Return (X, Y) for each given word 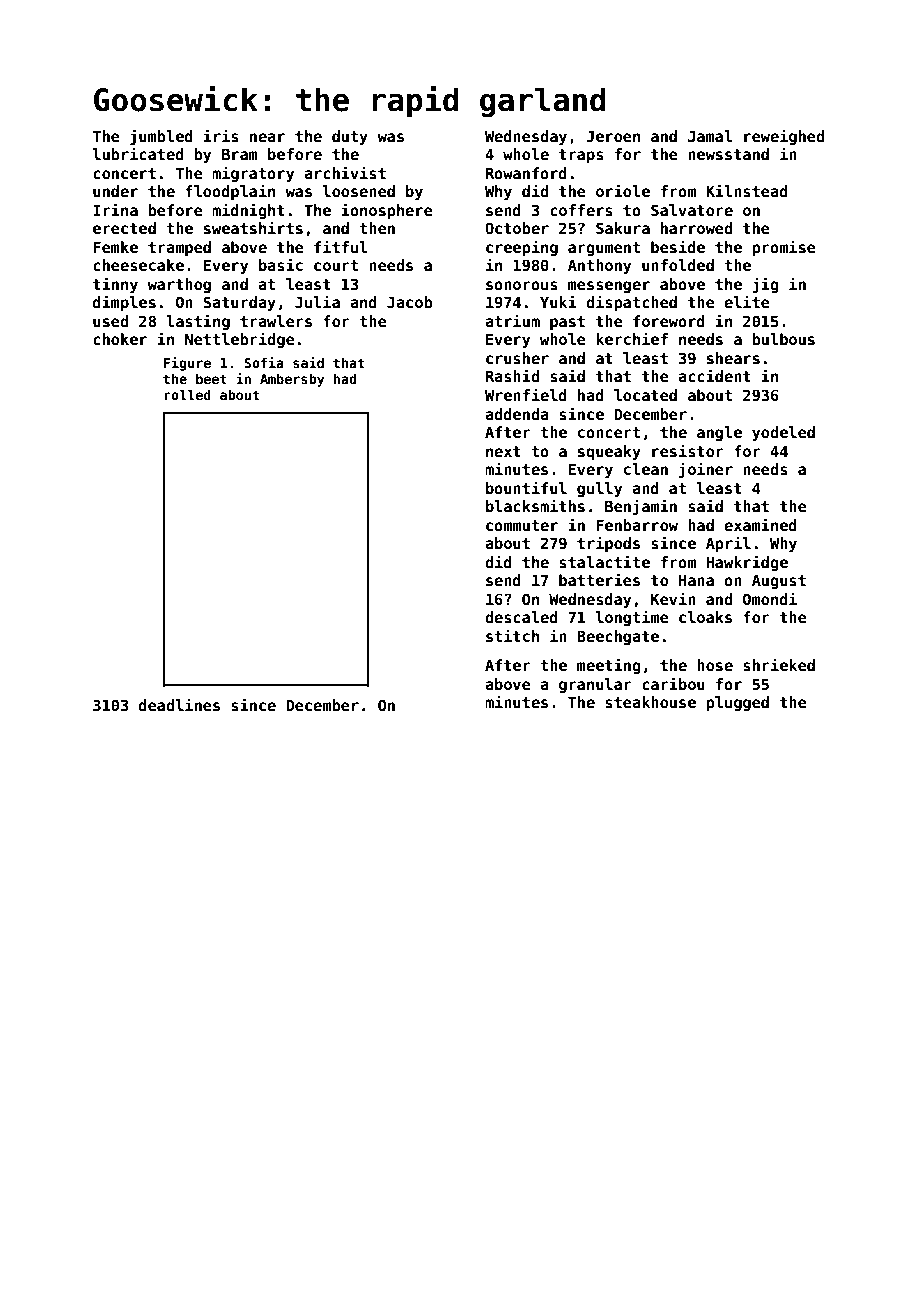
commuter (522, 525)
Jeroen (613, 136)
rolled (187, 394)
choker (120, 339)
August (779, 581)
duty (350, 137)
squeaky (609, 452)
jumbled (161, 137)
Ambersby (292, 380)
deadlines (179, 704)
